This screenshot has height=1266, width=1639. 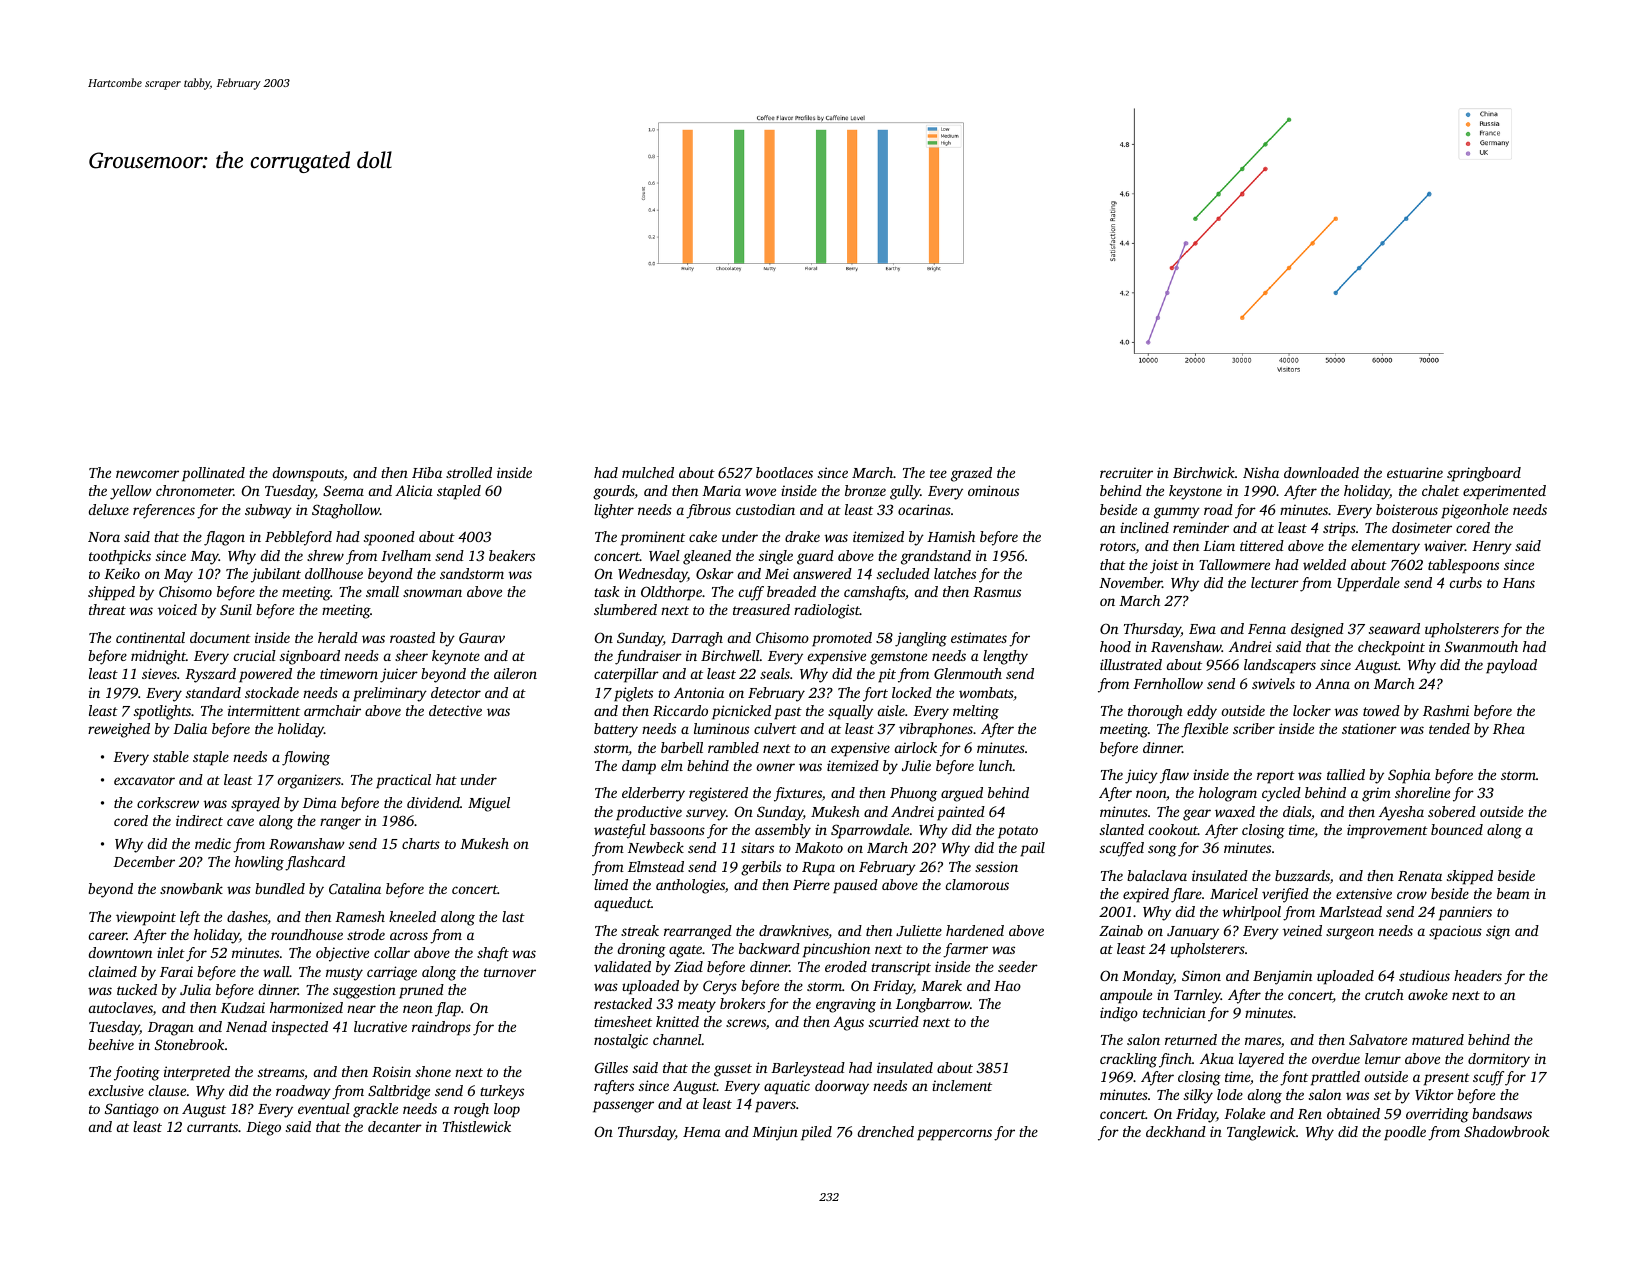 I want to click on Simon, so click(x=1201, y=975).
